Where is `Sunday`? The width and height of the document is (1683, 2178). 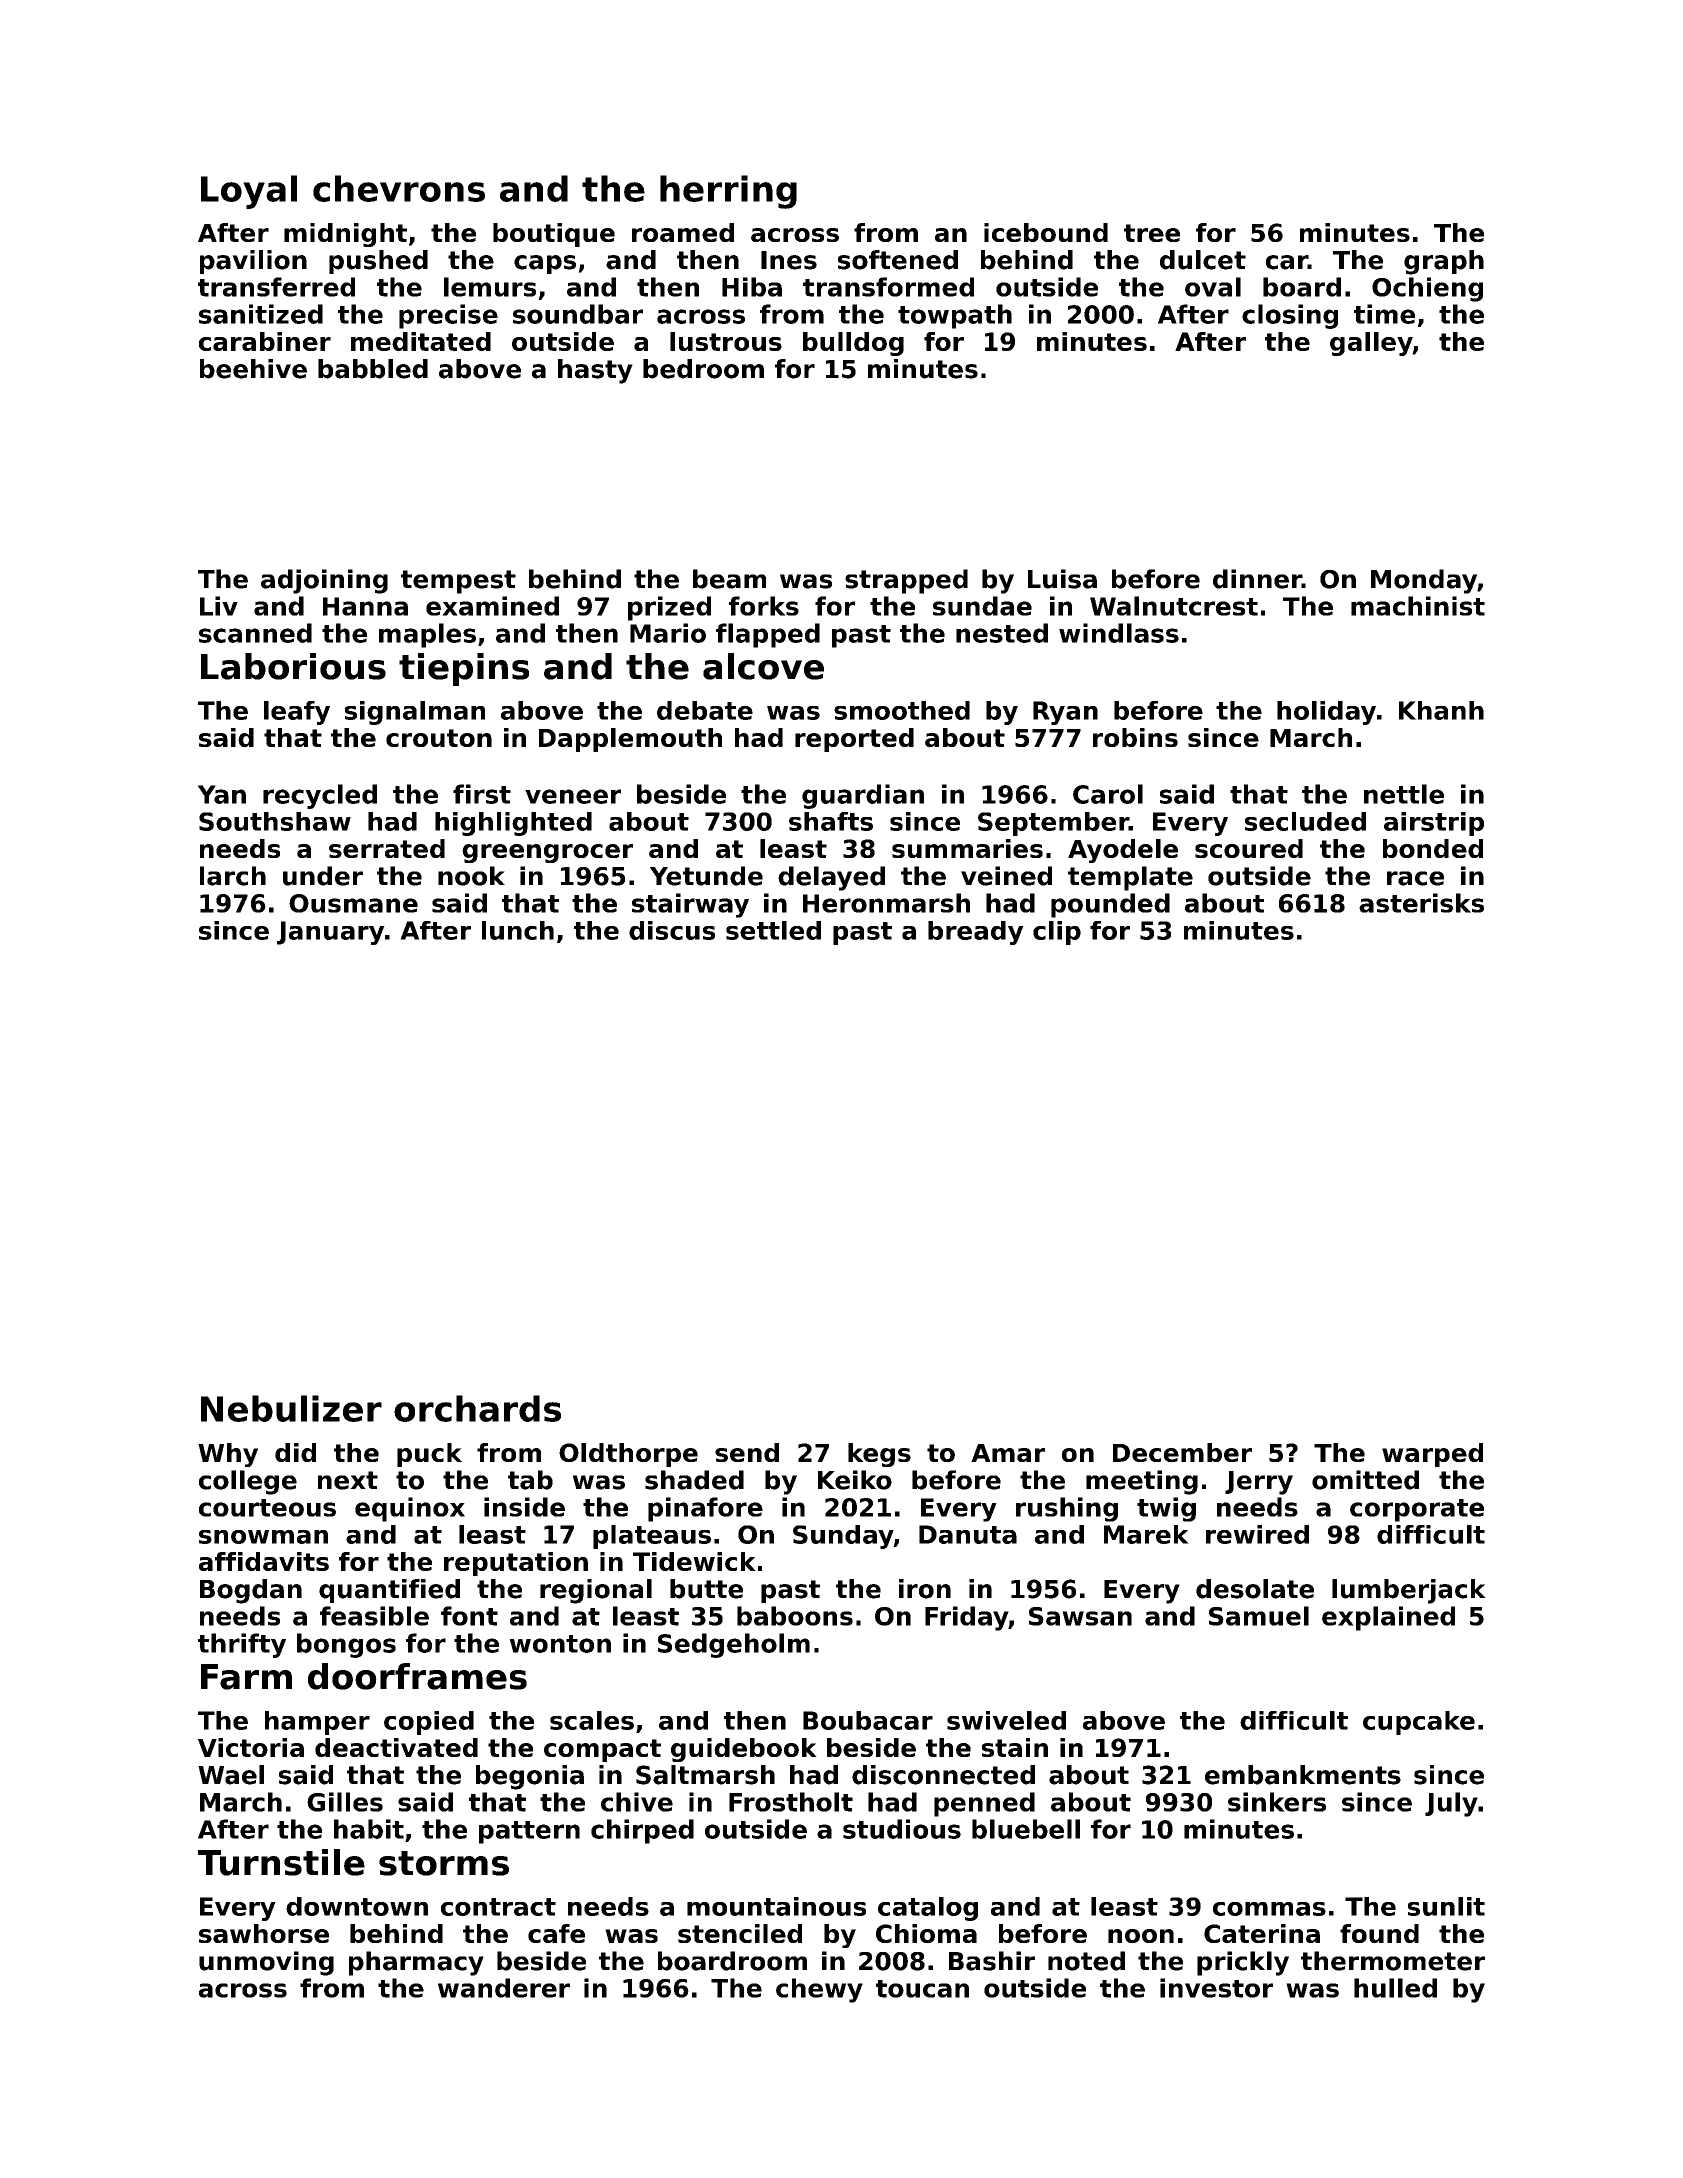 Sunday is located at coordinates (843, 1537).
